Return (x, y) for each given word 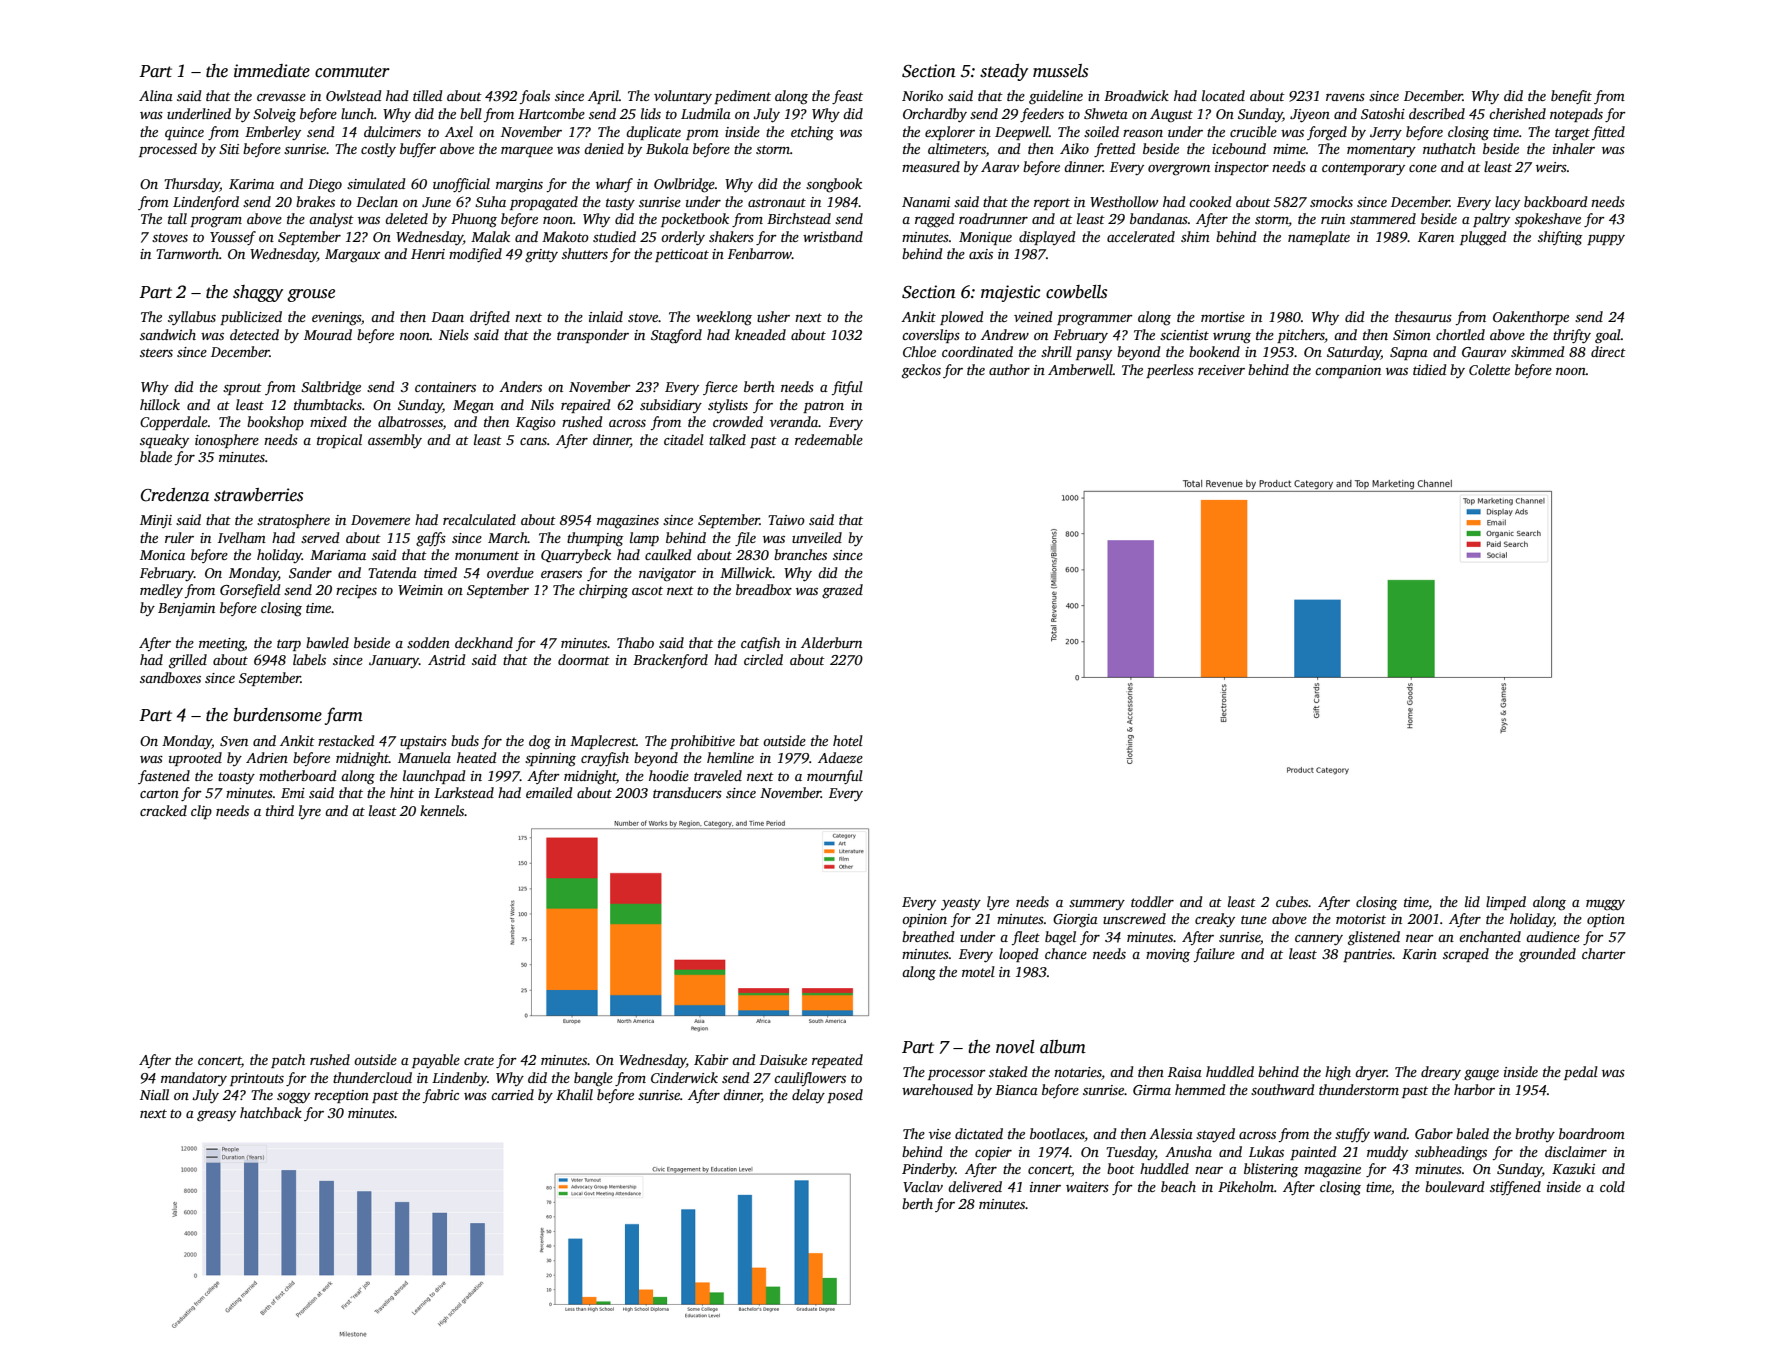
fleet (1026, 938)
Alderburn (831, 642)
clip (201, 812)
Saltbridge (331, 388)
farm (344, 716)
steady (1004, 72)
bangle (593, 1079)
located (1223, 95)
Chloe (919, 351)
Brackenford (670, 661)
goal (1608, 336)
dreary (1441, 1073)
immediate (272, 71)
